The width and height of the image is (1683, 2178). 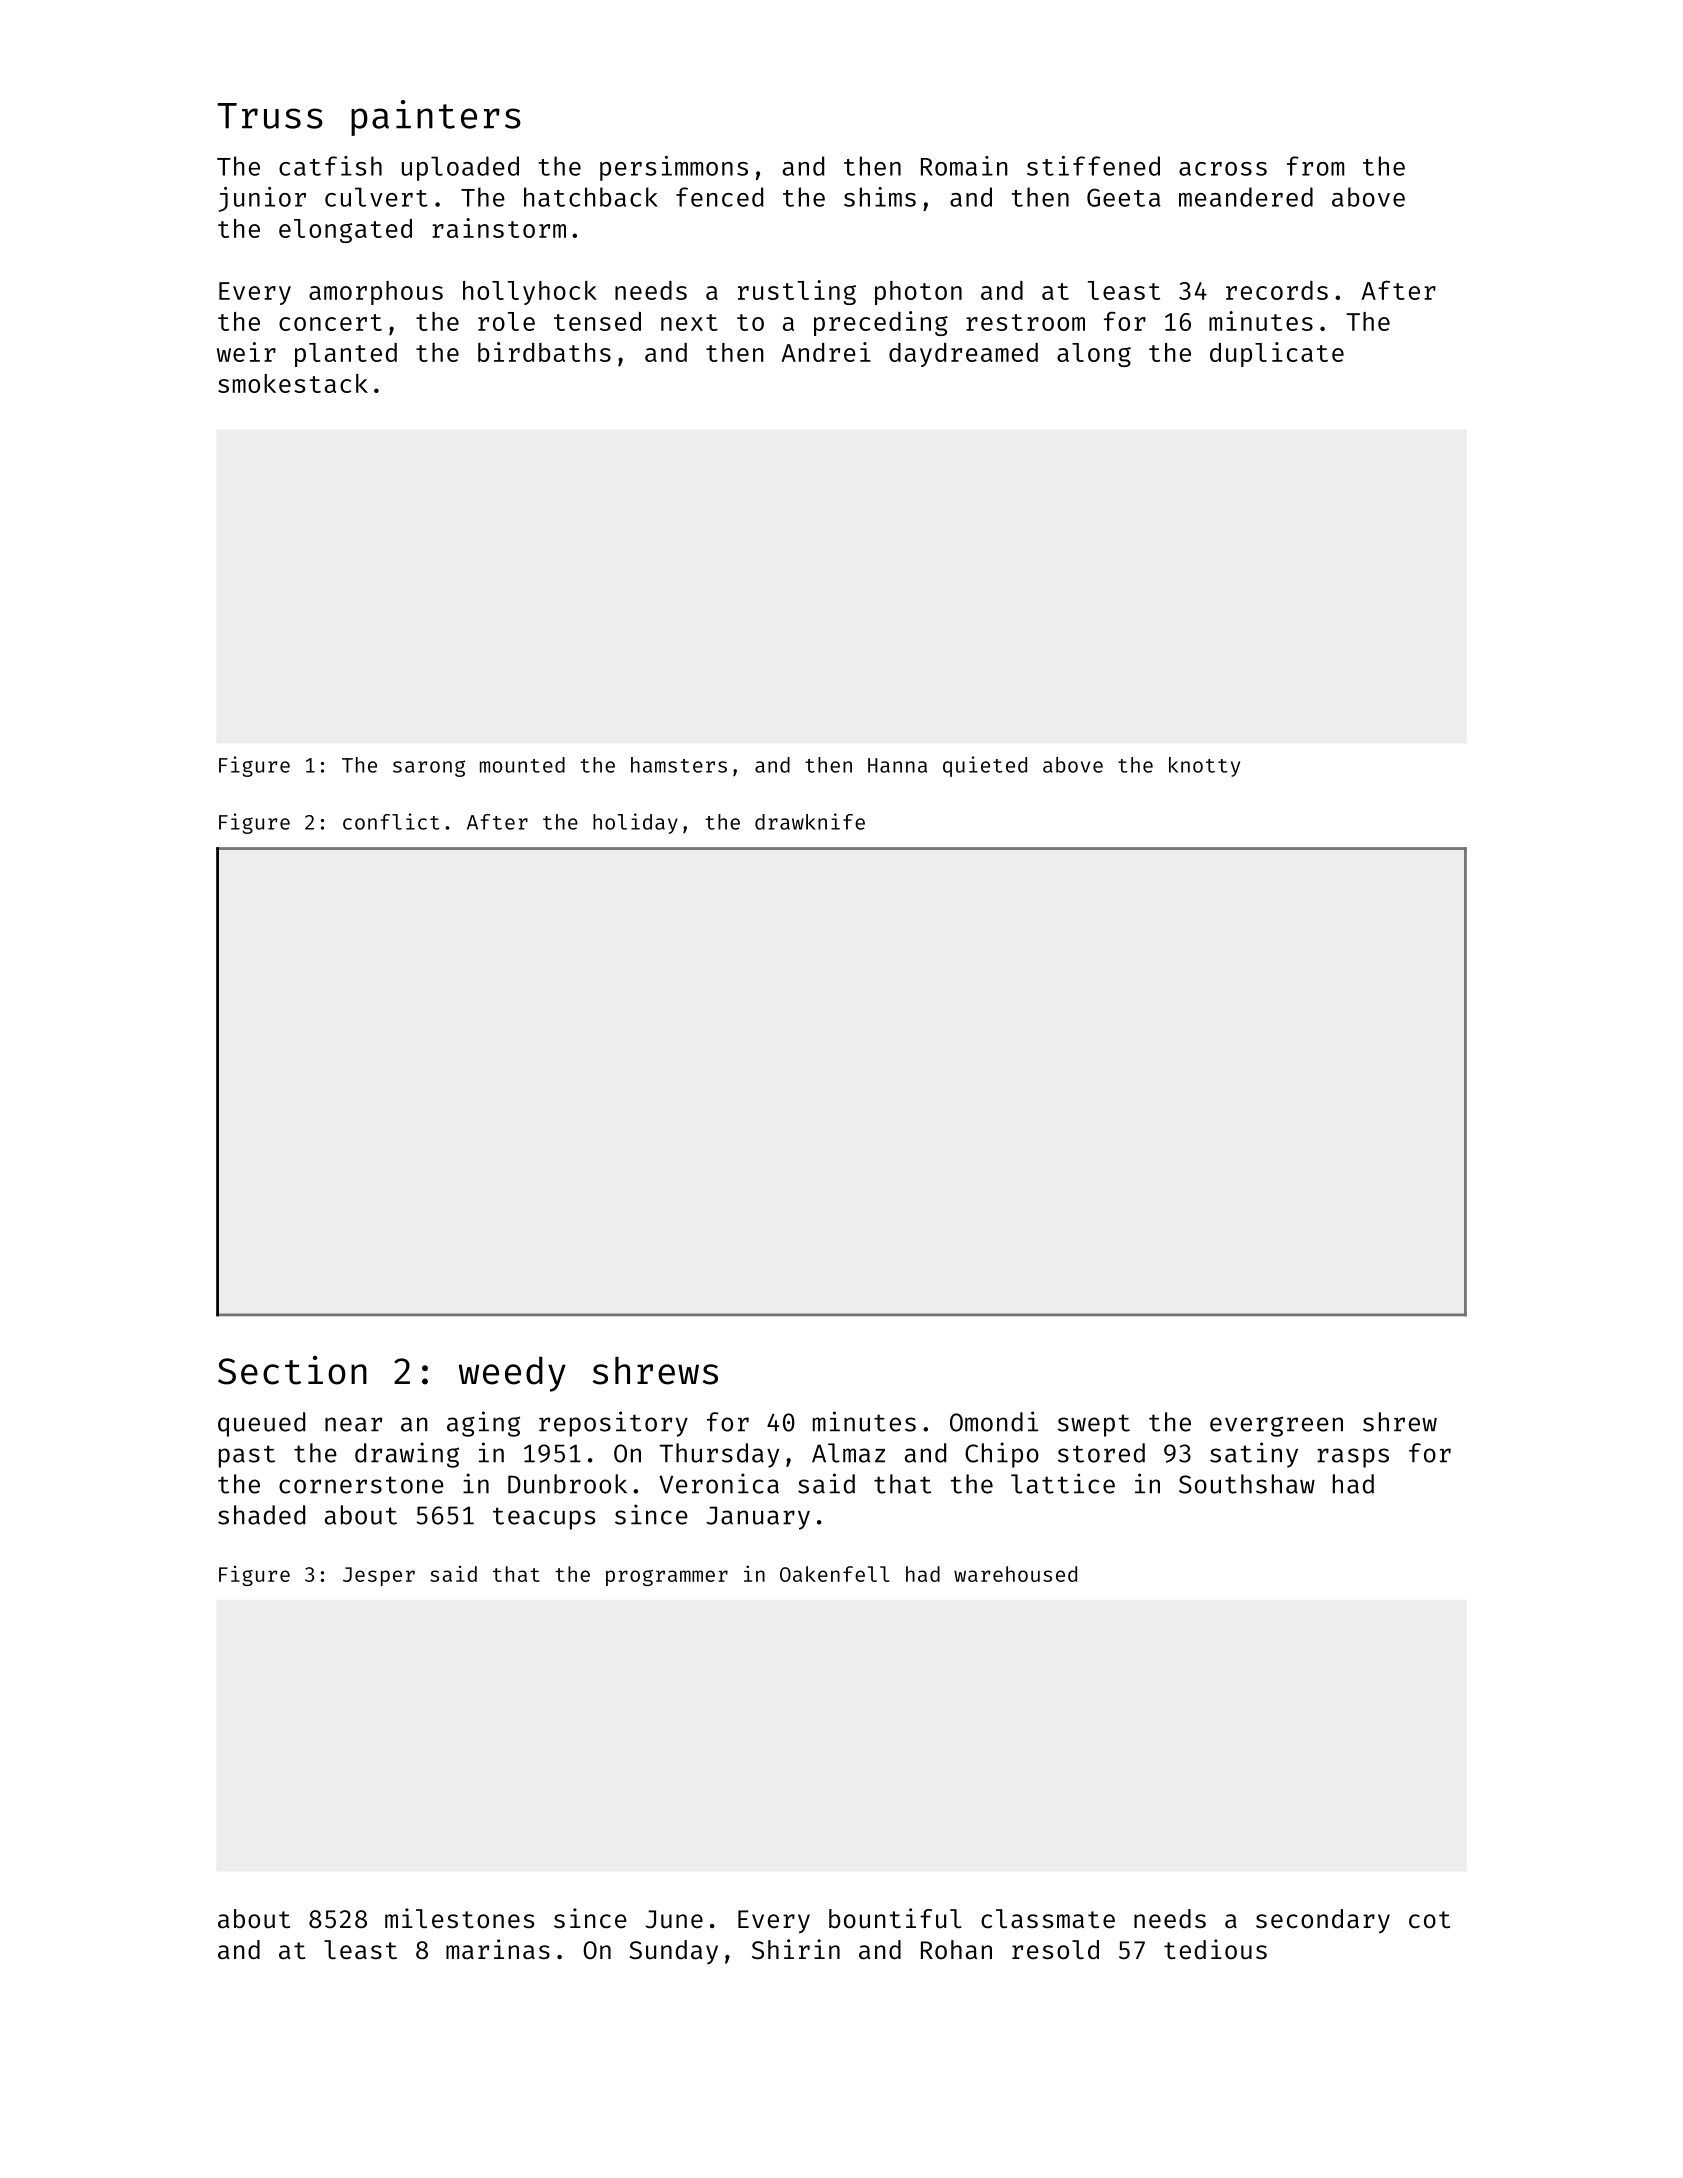 I want to click on drawknife, so click(x=810, y=821).
